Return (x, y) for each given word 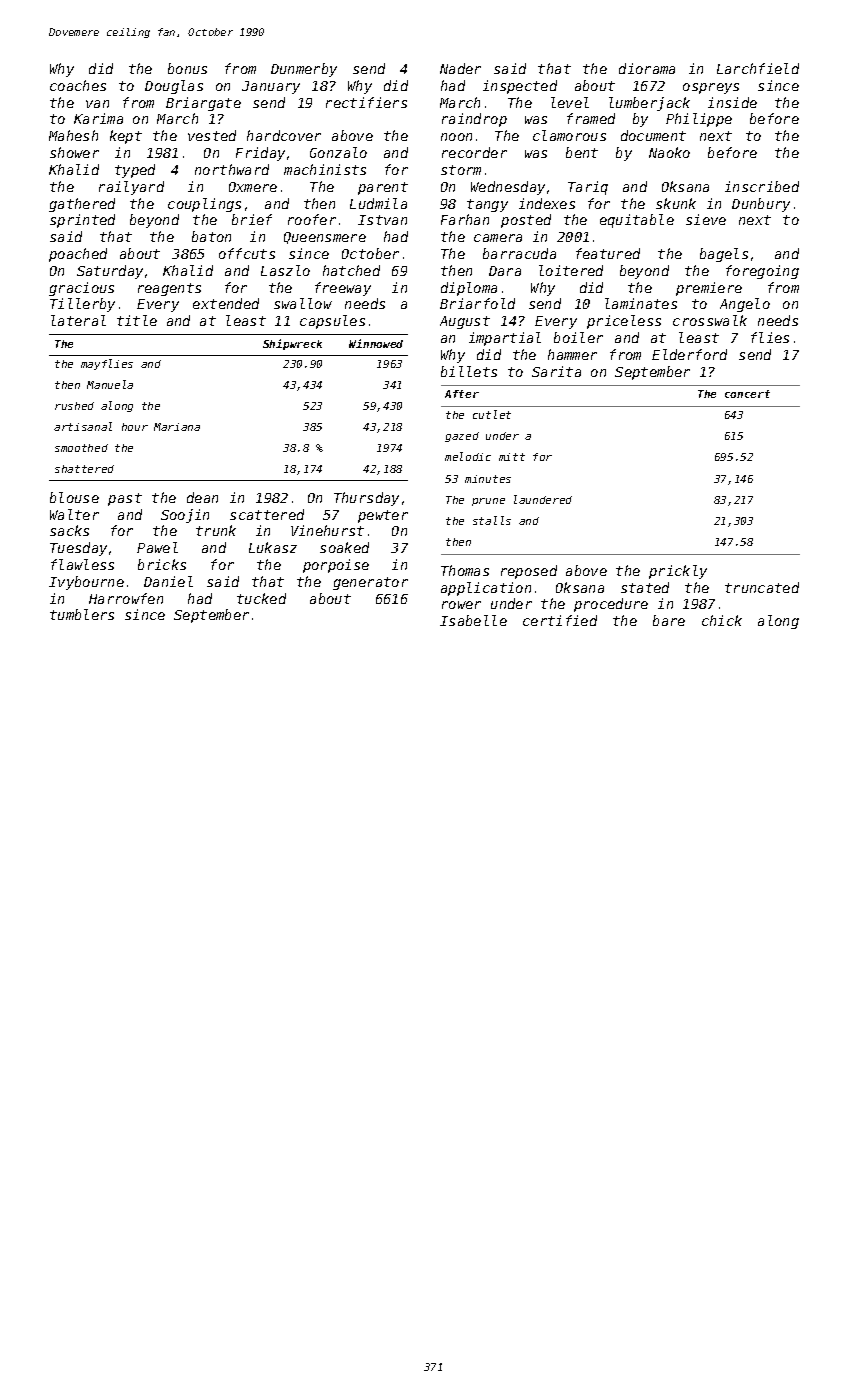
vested (212, 135)
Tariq (588, 188)
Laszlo (285, 270)
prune (488, 502)
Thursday (366, 499)
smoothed (81, 448)
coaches (78, 85)
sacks (69, 530)
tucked (261, 598)
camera (498, 238)
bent (582, 152)
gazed (462, 437)
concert (747, 394)
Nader (460, 68)
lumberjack (649, 104)
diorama (647, 68)
